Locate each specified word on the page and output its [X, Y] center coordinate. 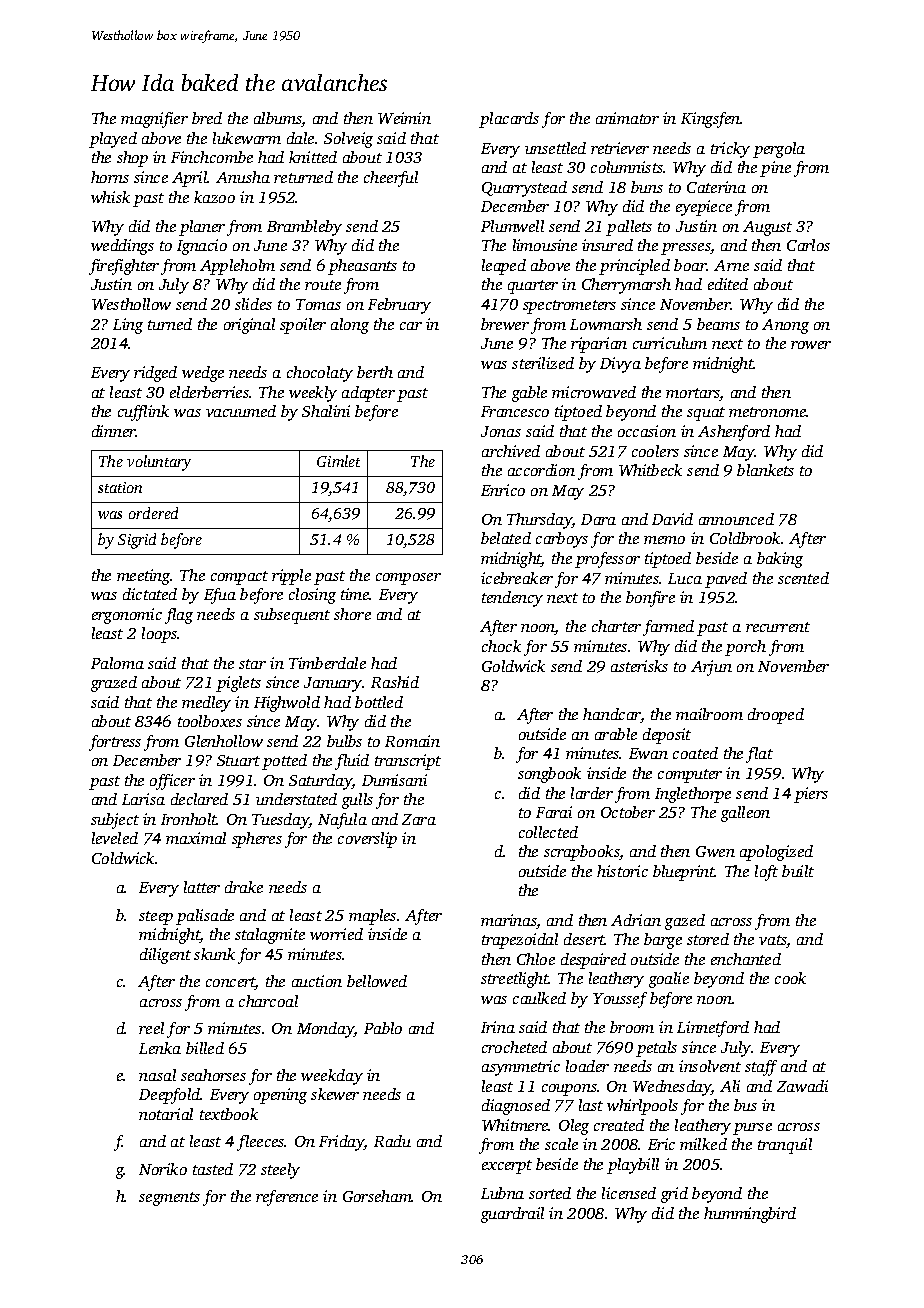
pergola [779, 150]
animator [627, 118]
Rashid [395, 682]
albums [278, 119]
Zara [419, 819]
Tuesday [280, 821]
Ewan [648, 753]
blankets [765, 470]
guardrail [512, 1215]
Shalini [326, 411]
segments [169, 1199]
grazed [114, 684]
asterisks [639, 666]
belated [506, 538]
